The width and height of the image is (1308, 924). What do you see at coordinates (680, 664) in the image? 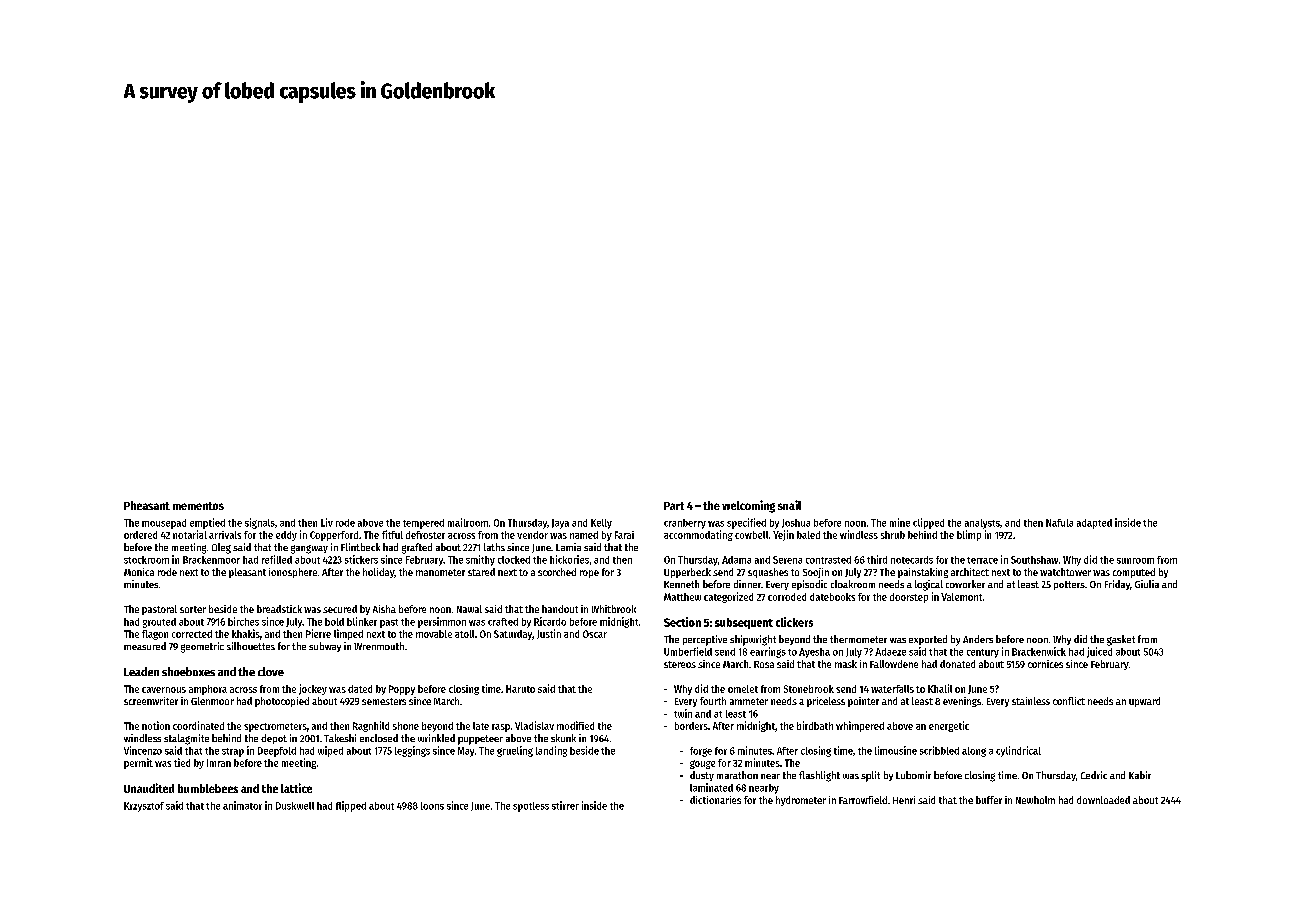
I see `stereos` at bounding box center [680, 664].
